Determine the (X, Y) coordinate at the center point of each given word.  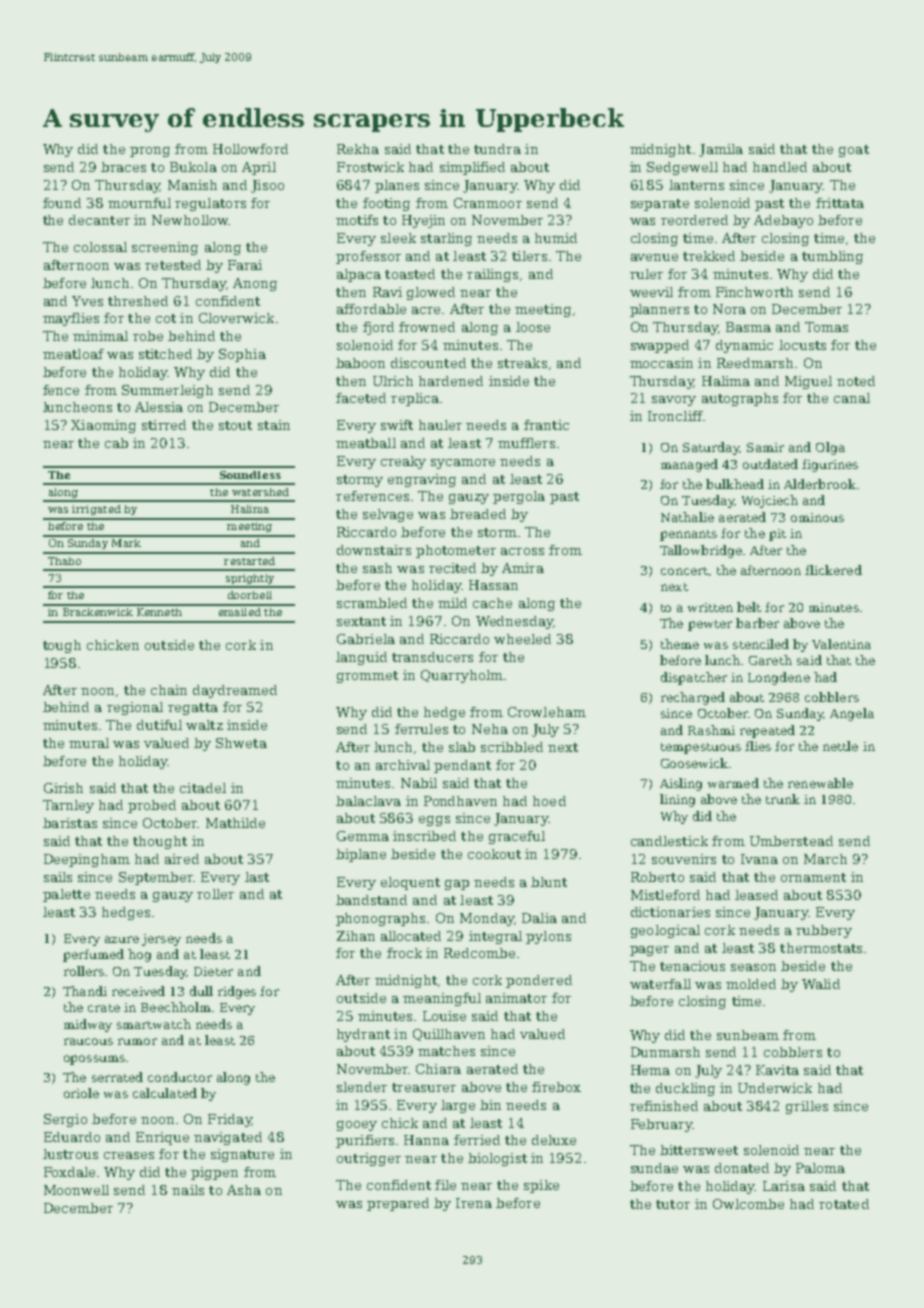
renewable (820, 783)
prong (150, 152)
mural (89, 743)
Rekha (358, 149)
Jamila (721, 150)
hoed (549, 801)
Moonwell (76, 1190)
